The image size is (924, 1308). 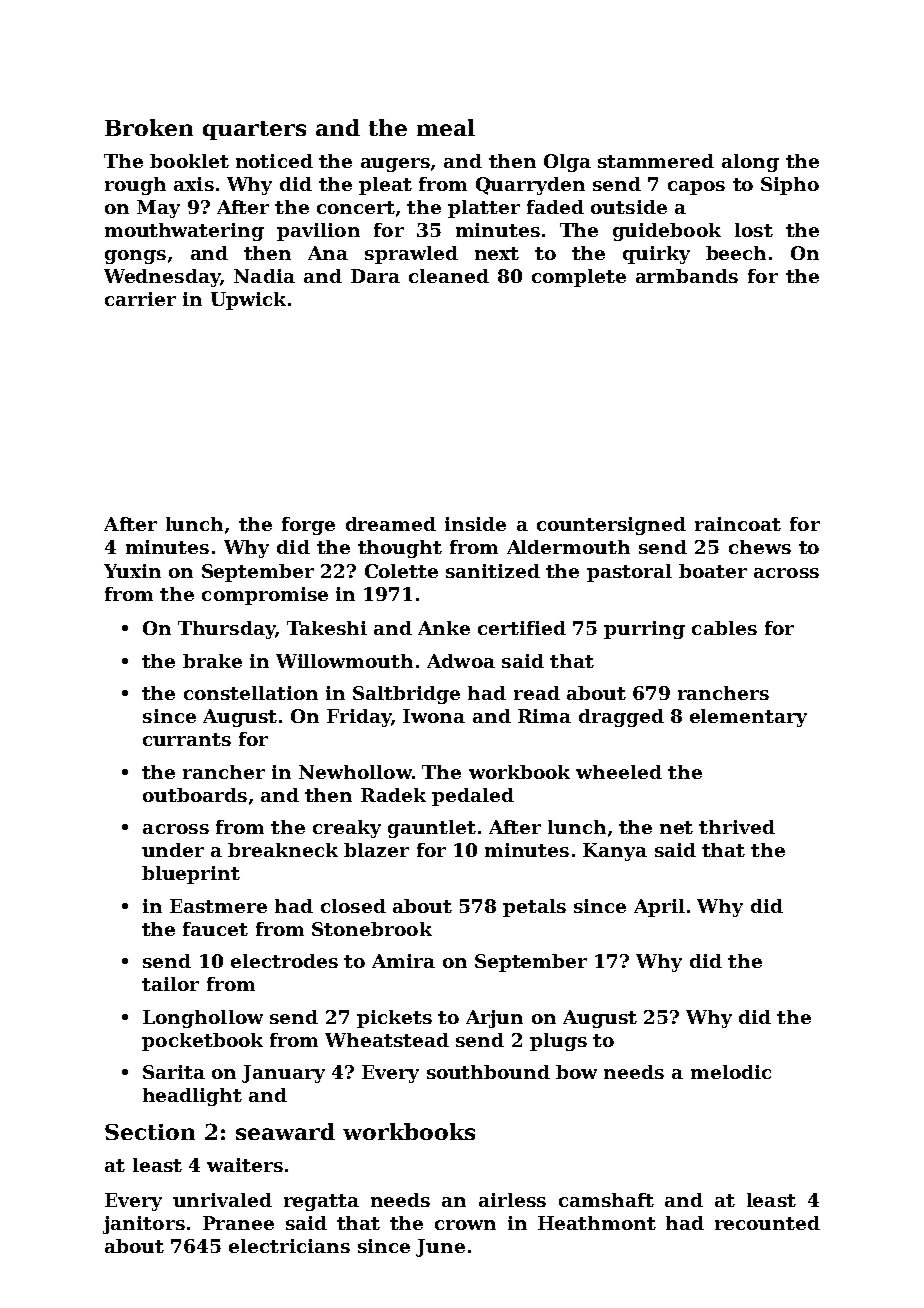 I want to click on Olga, so click(x=567, y=163).
